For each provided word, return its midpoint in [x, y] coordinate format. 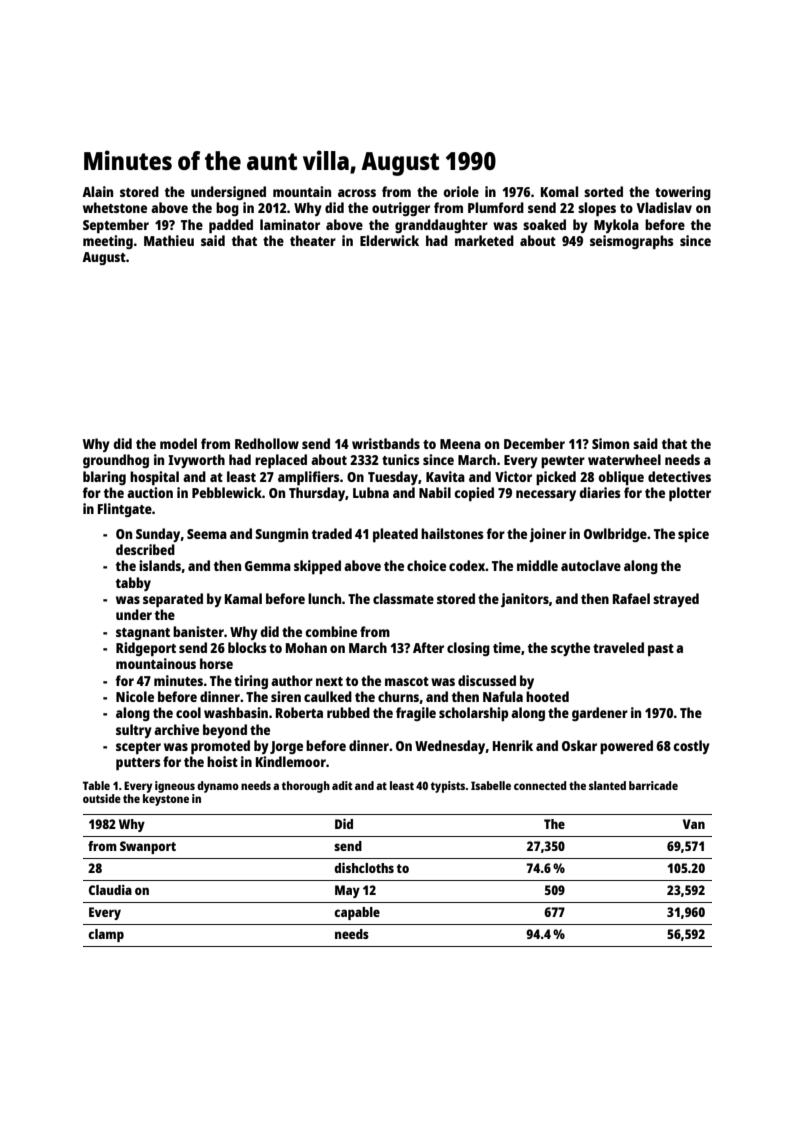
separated [173, 600]
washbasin [236, 712]
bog [227, 209]
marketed [484, 240]
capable [357, 913]
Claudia [110, 890]
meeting [108, 242]
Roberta [299, 712]
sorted [603, 191]
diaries [600, 492]
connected [540, 785]
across [357, 193]
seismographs [632, 242]
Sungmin [281, 535]
